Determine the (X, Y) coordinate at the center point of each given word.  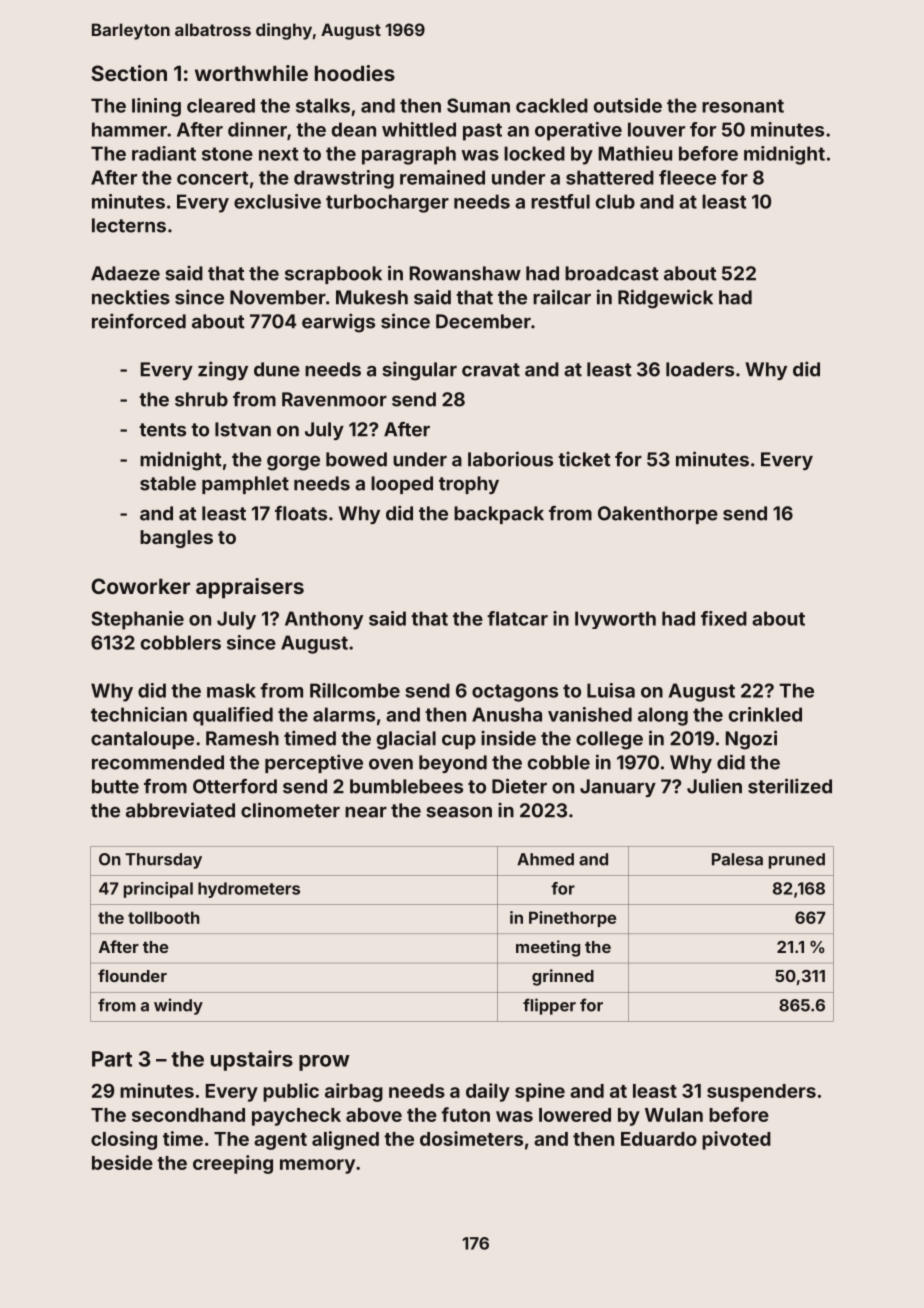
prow (324, 1063)
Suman (478, 105)
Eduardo (659, 1139)
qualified (233, 716)
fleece (687, 177)
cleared (221, 105)
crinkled (765, 714)
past (482, 132)
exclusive (277, 201)
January (618, 788)
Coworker (140, 586)
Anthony (324, 620)
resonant (743, 106)
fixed (724, 618)
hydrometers (249, 890)
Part (112, 1059)
